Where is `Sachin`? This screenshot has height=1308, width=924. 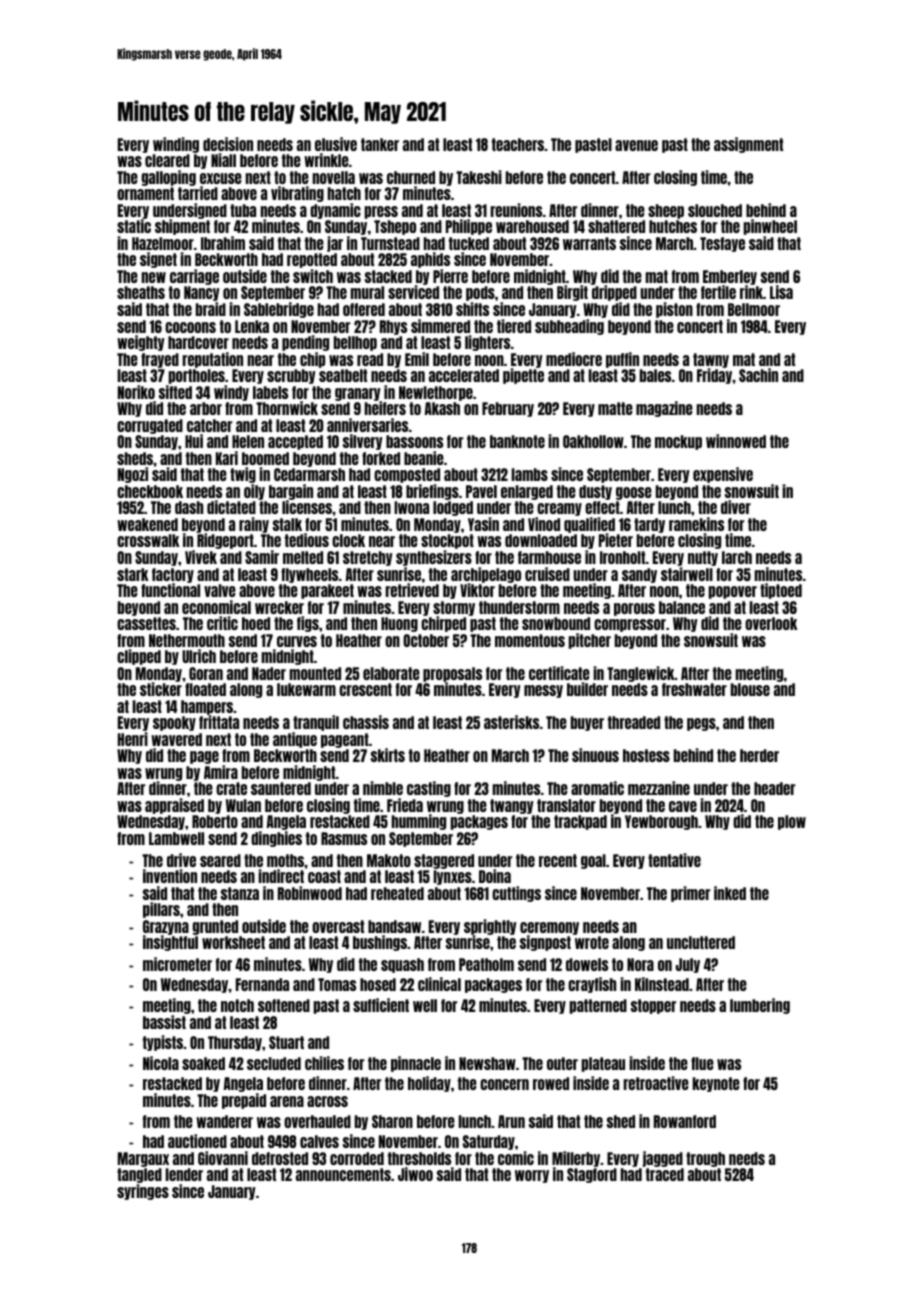
Sachin is located at coordinates (758, 375).
